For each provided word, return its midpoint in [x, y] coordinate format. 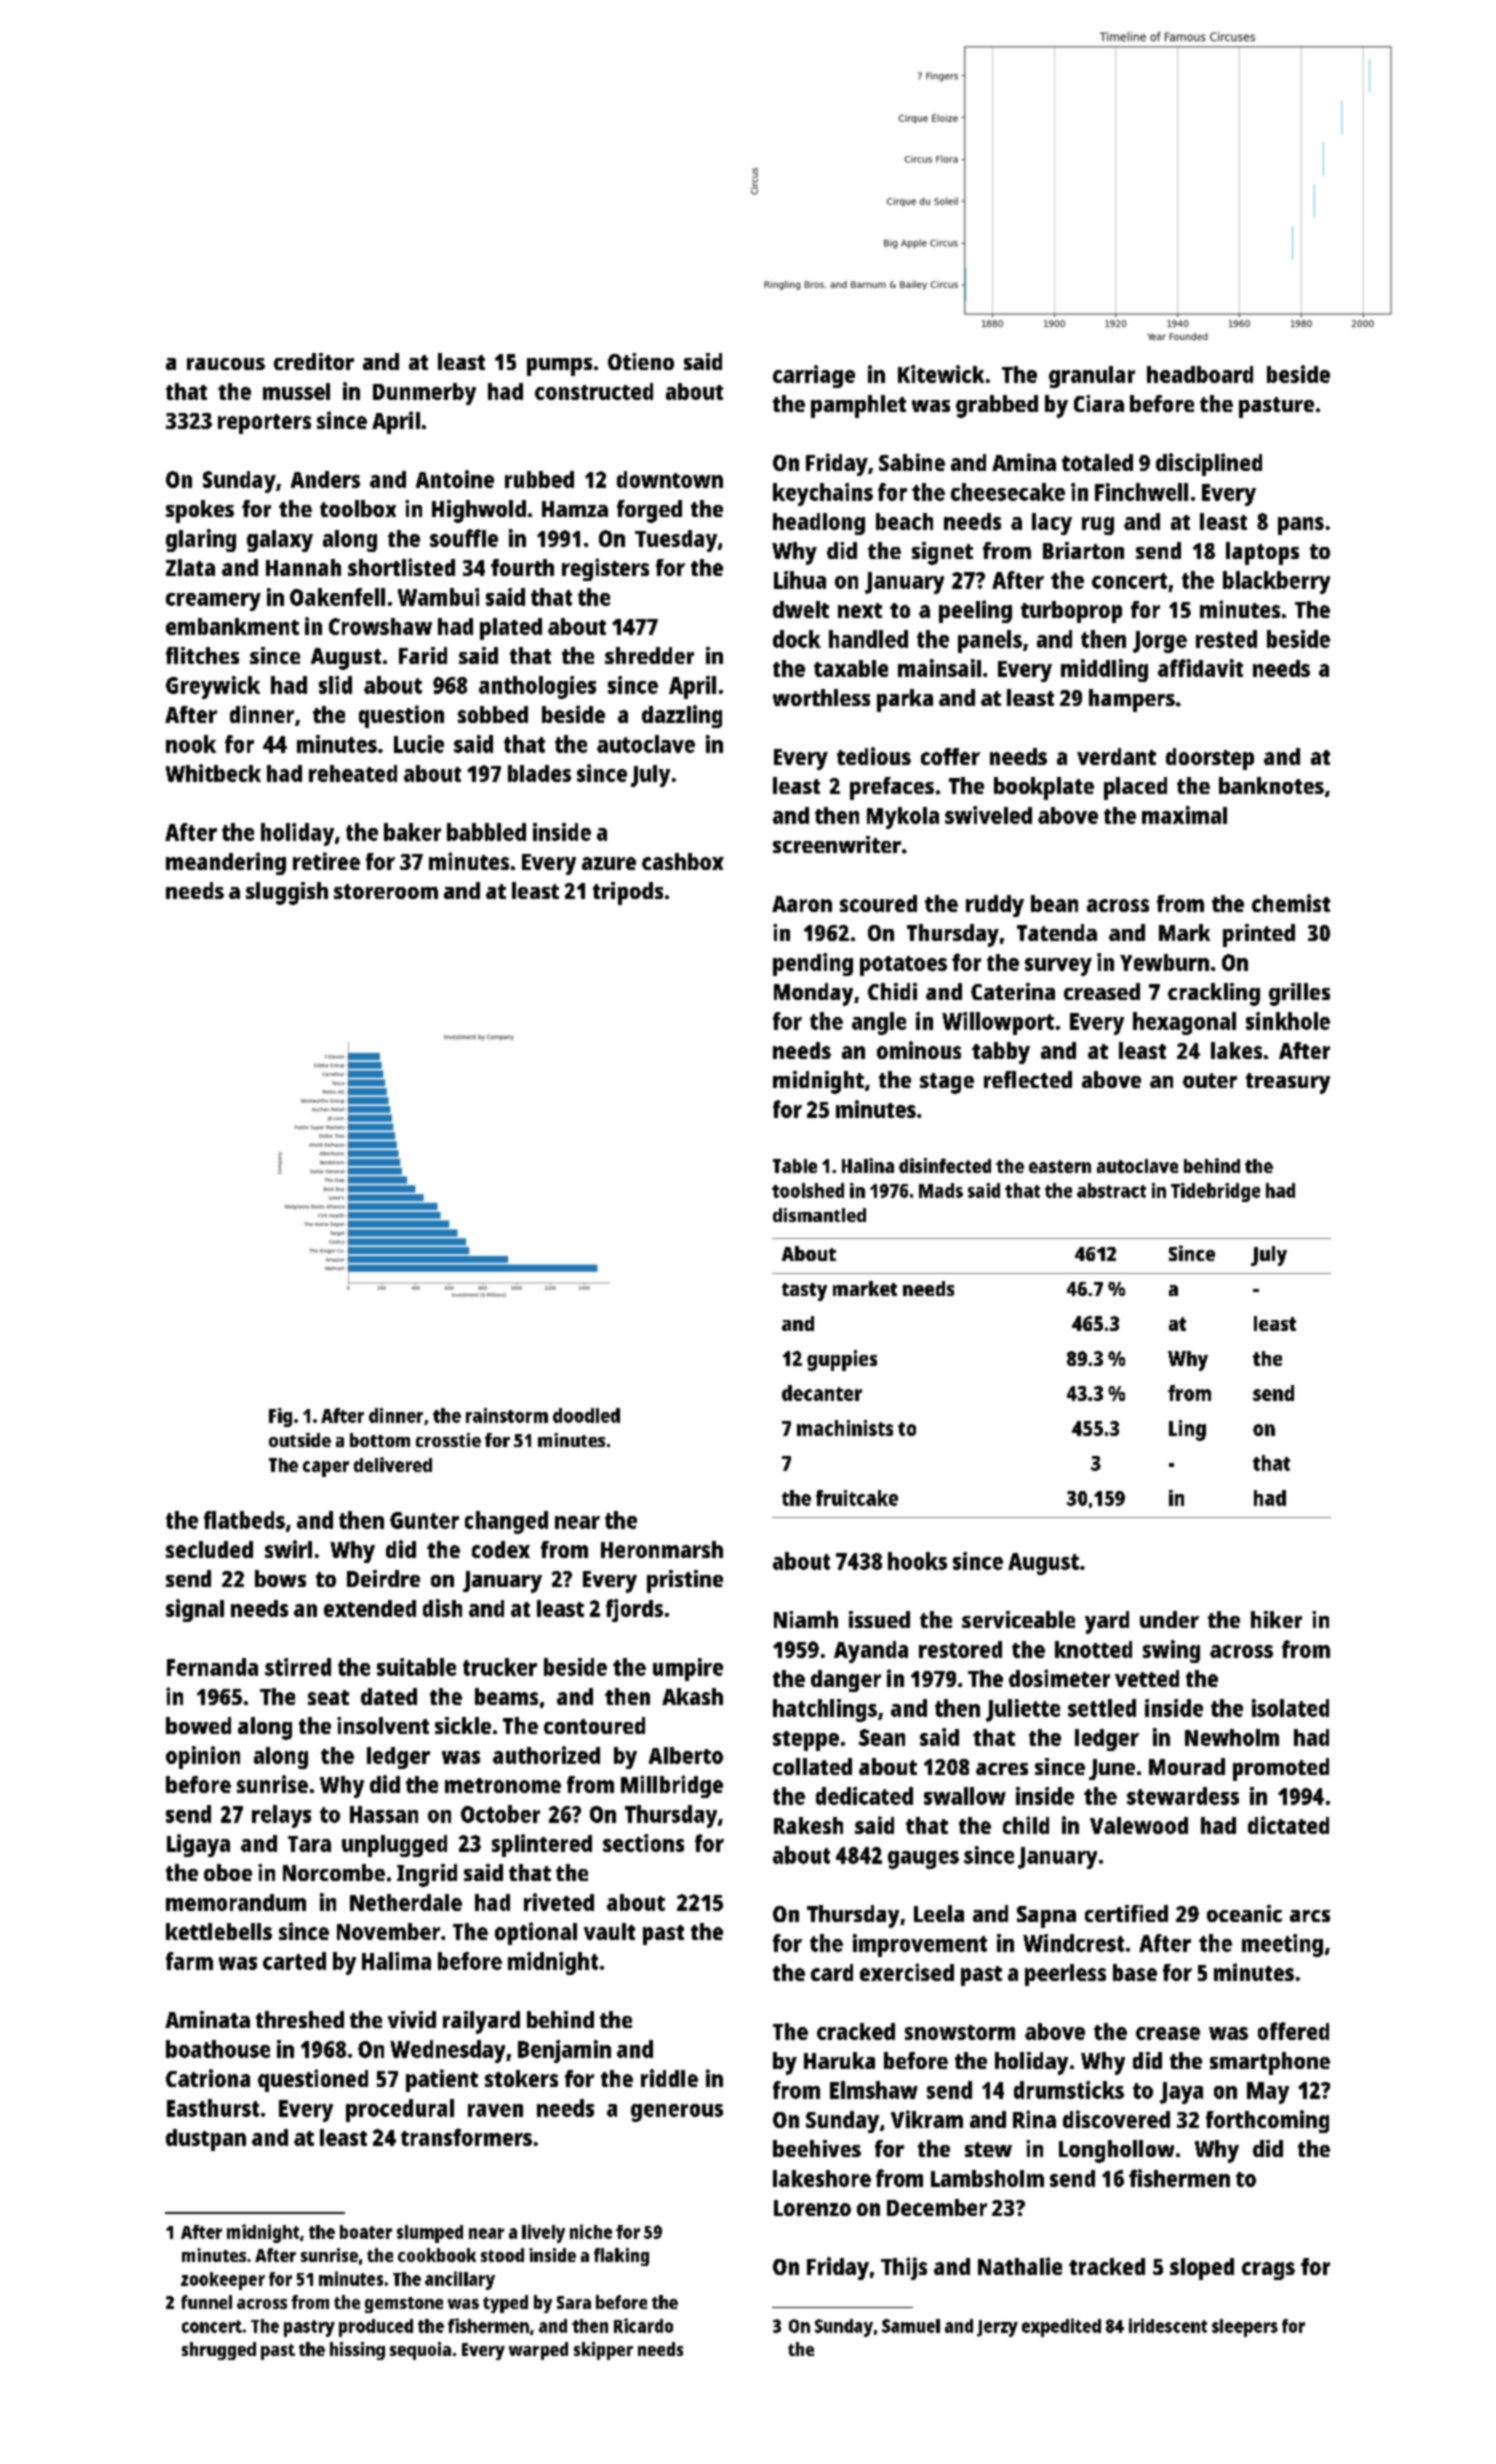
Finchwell [1141, 492]
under [1169, 1619]
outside [300, 1440]
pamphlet [858, 406]
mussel [296, 391]
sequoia [420, 2351]
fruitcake [857, 1498]
